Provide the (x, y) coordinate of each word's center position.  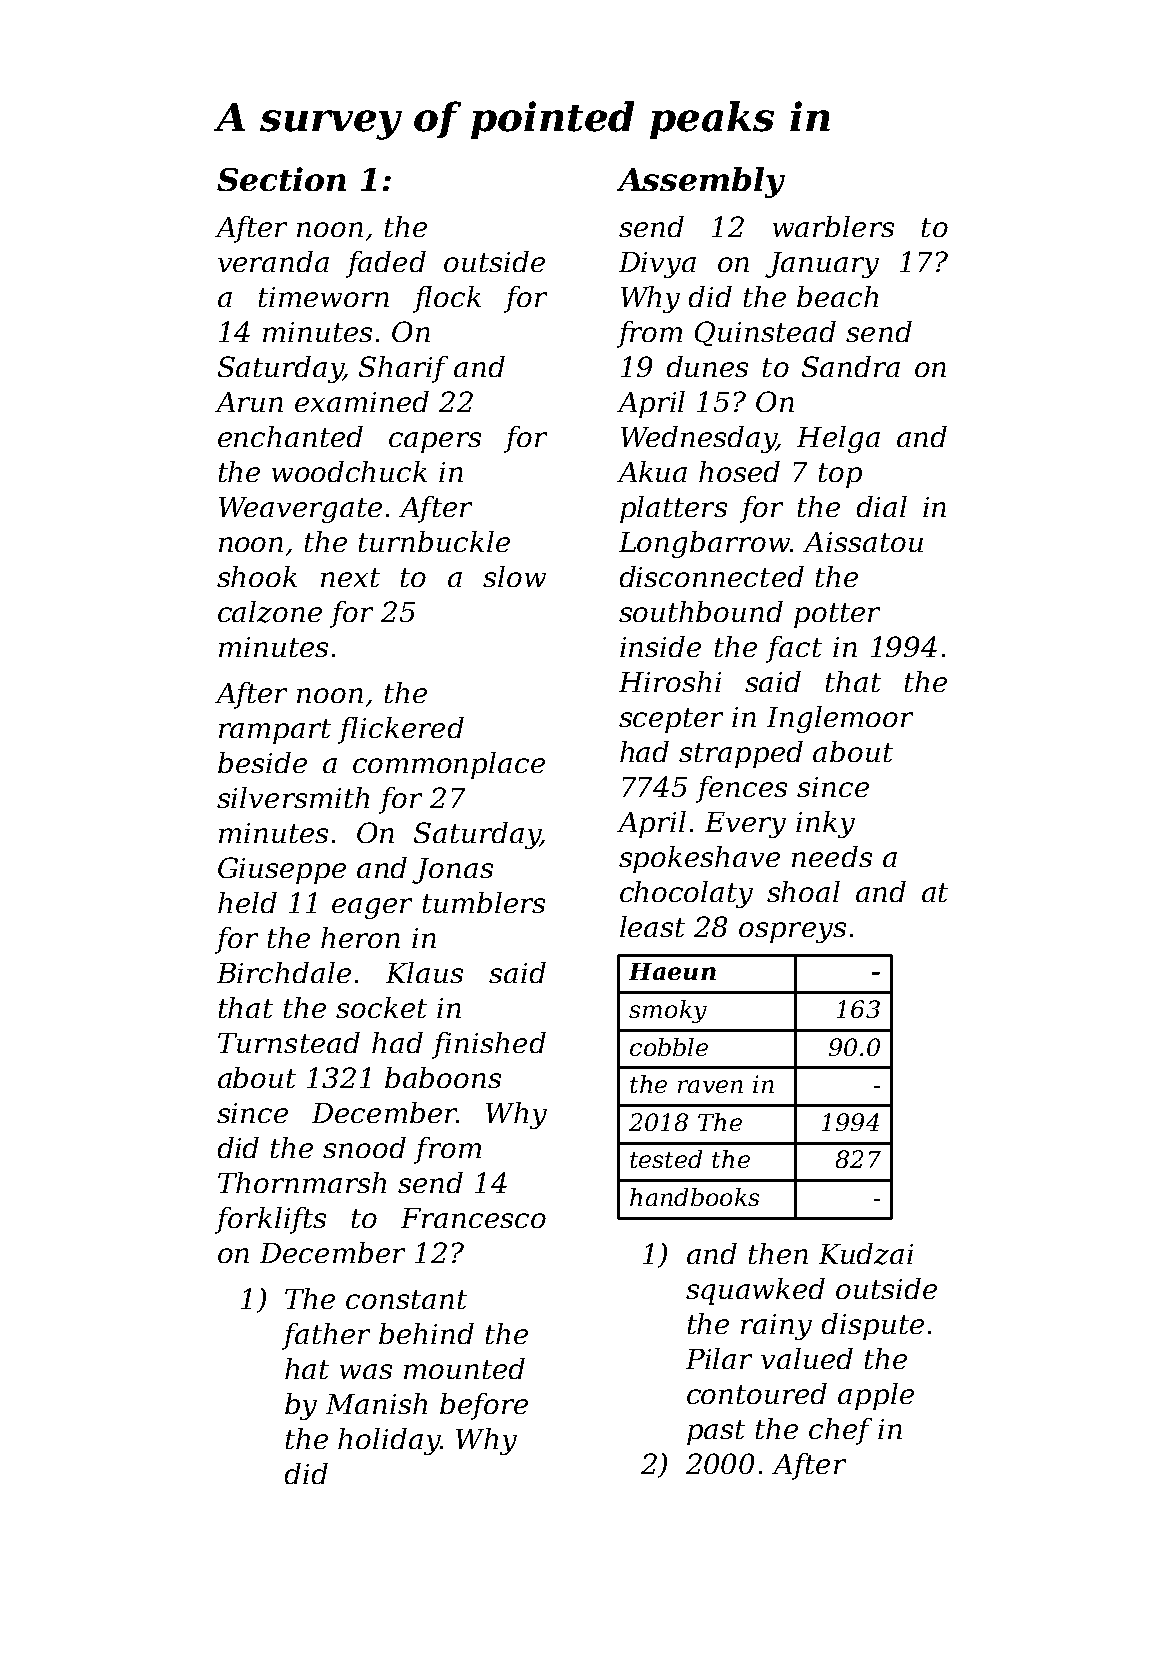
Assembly (701, 182)
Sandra (851, 366)
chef (840, 1431)
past (716, 1432)
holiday (389, 1441)
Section (281, 179)
